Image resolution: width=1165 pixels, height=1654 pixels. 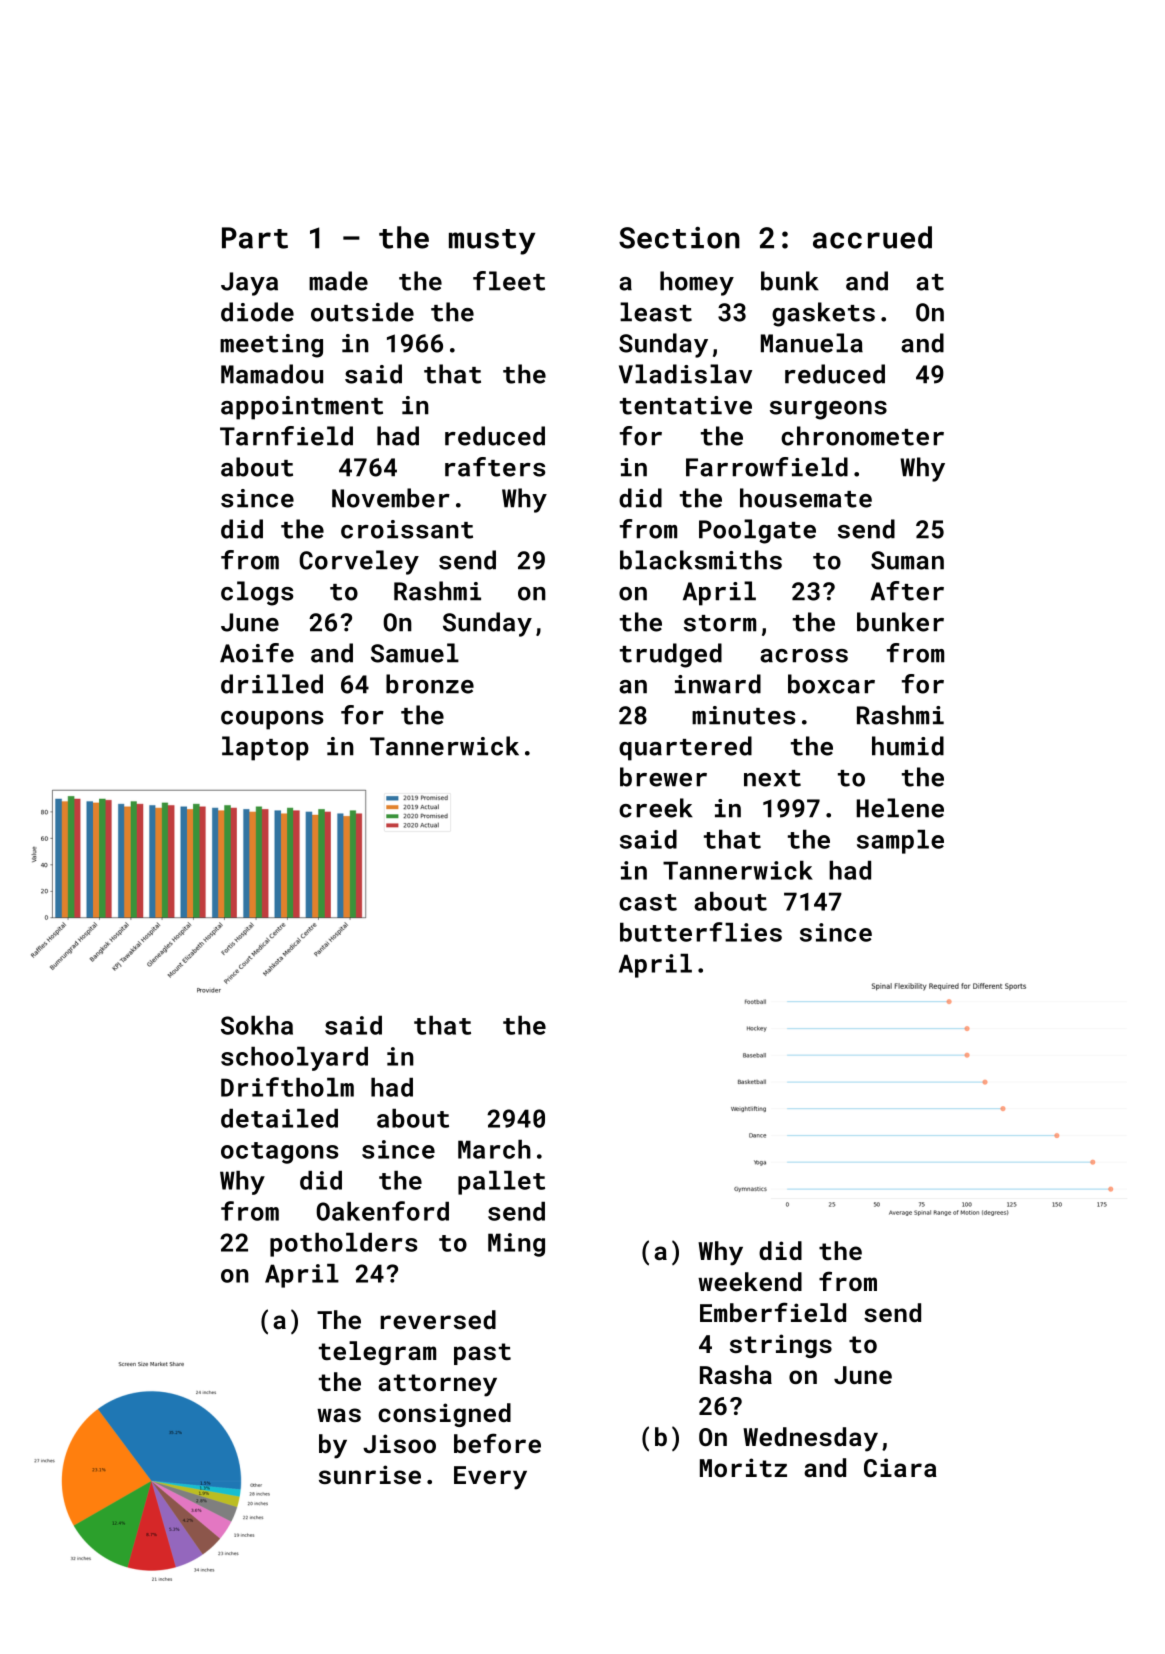 What do you see at coordinates (438, 1319) in the screenshot?
I see `reversed` at bounding box center [438, 1319].
